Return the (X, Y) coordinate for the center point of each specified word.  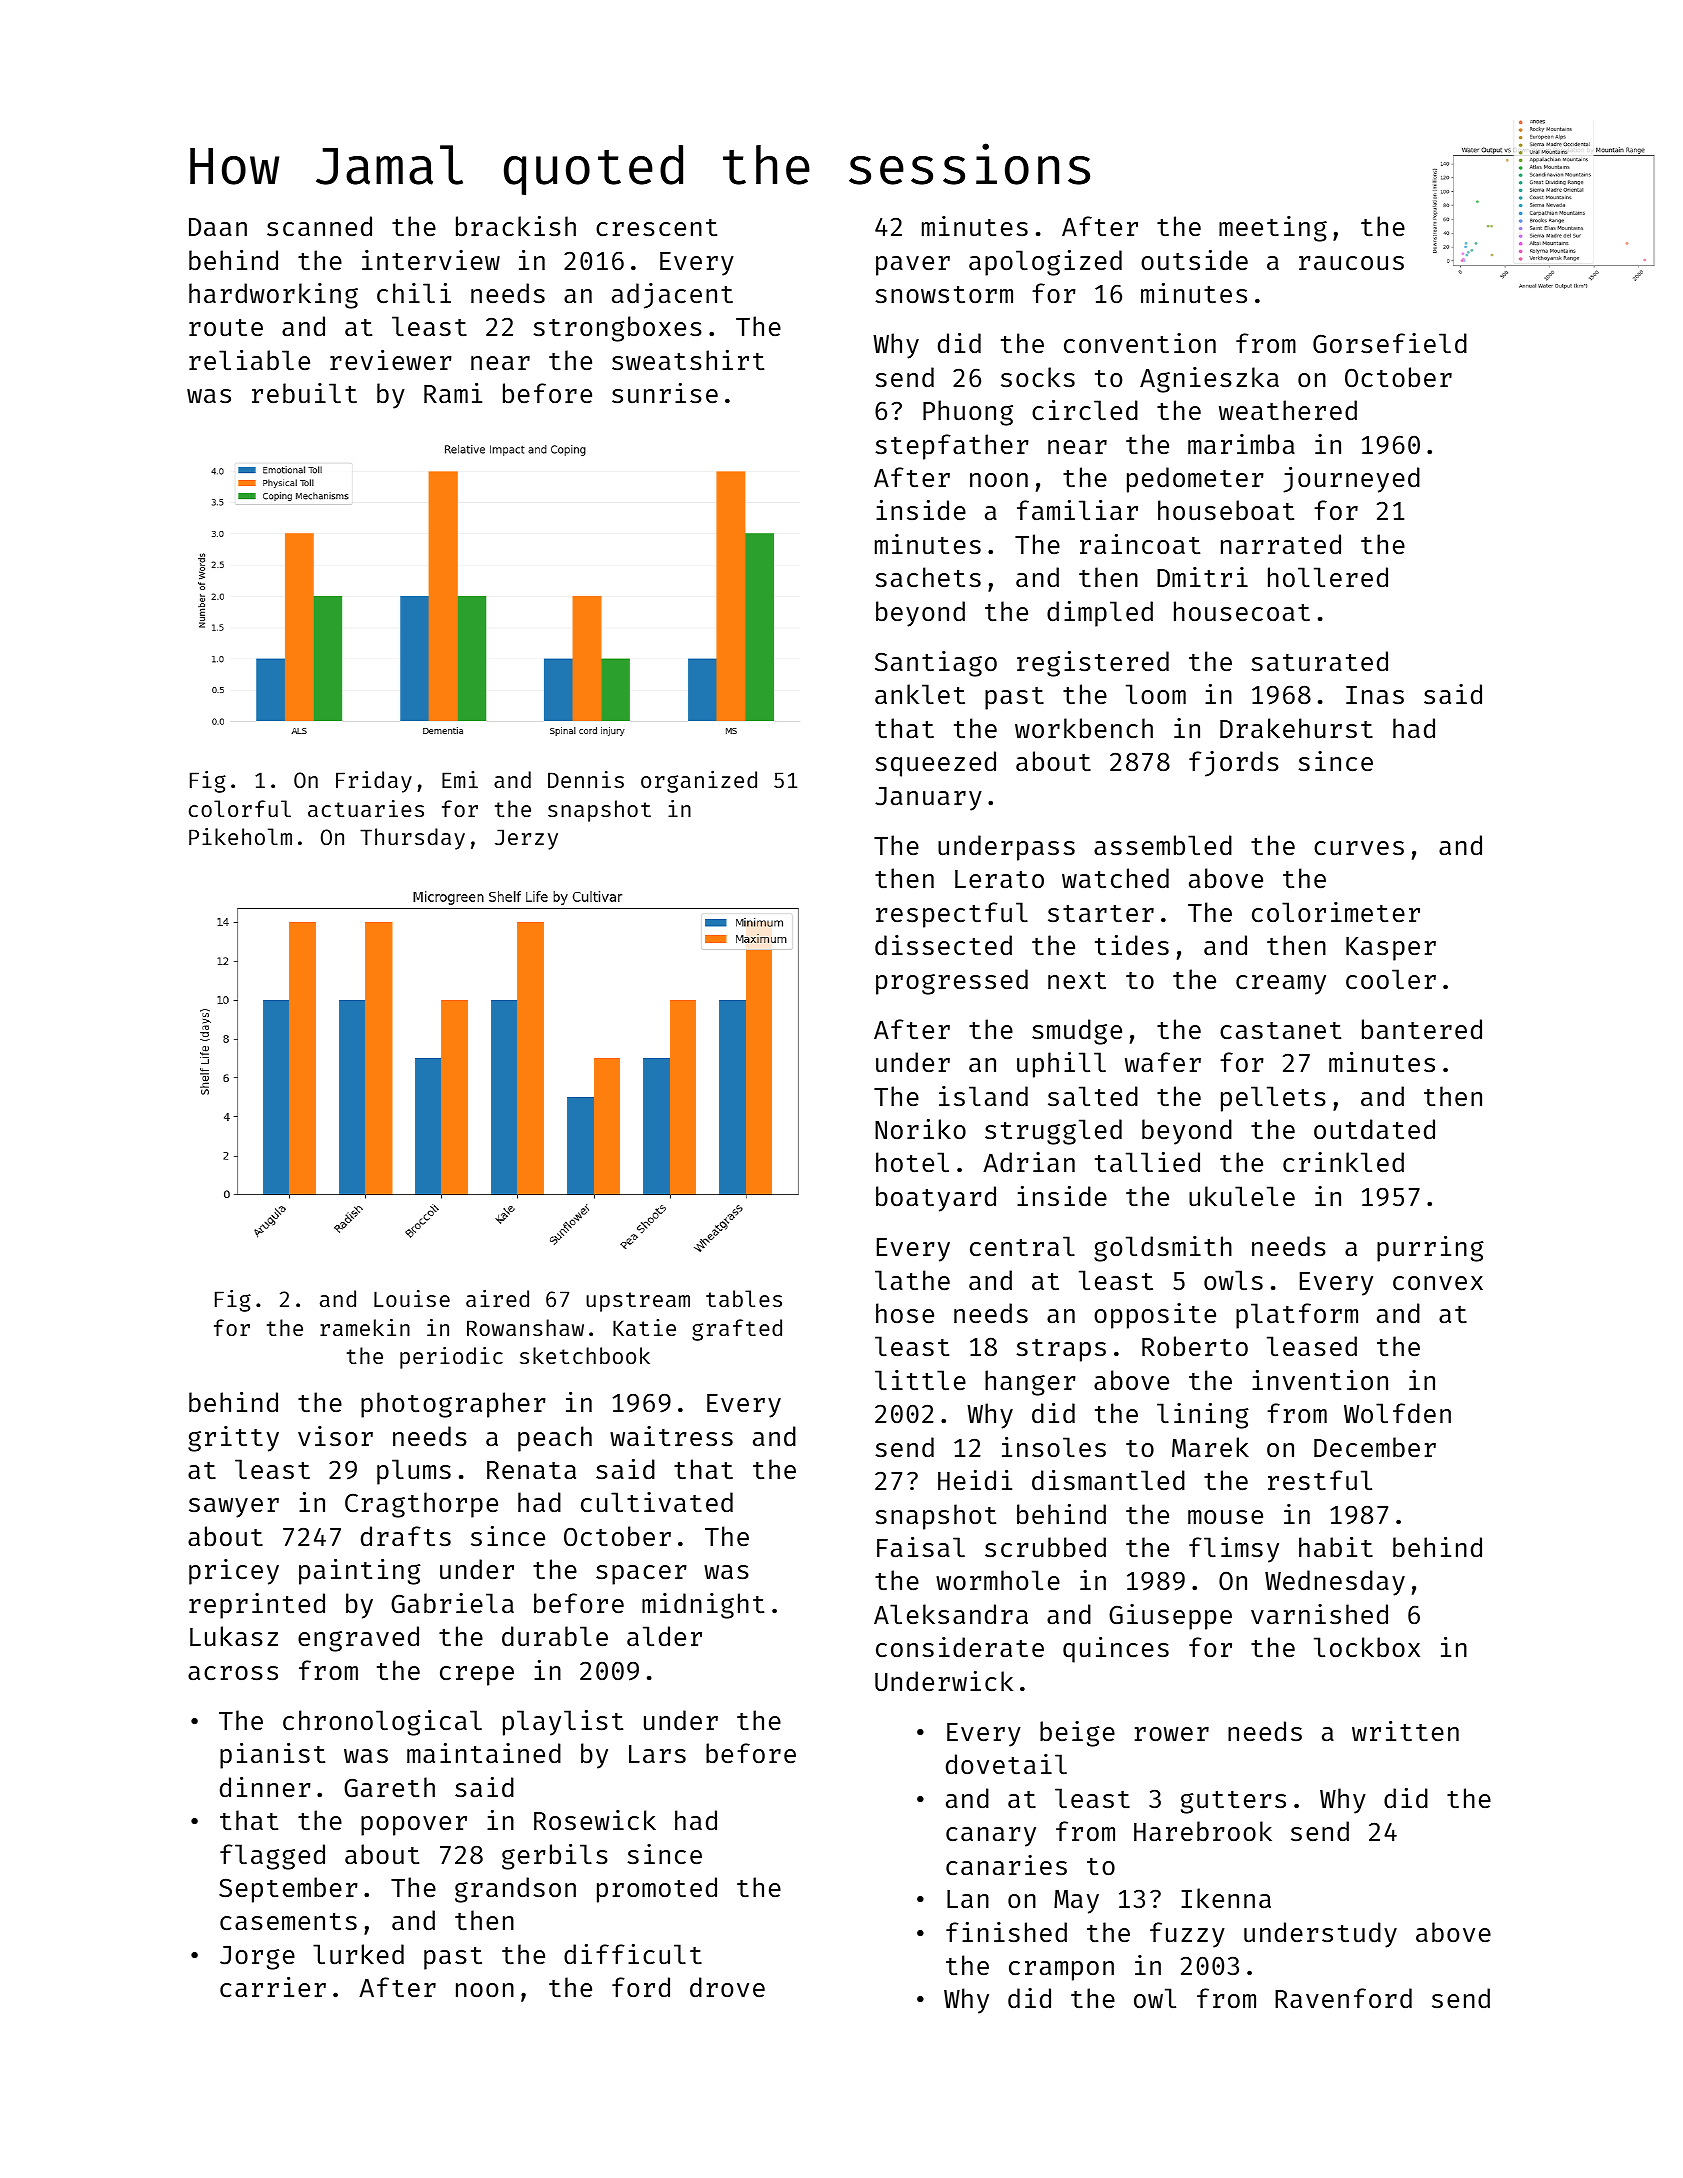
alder (664, 1636)
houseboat (1226, 510)
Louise (412, 1298)
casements (288, 1922)
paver (913, 266)
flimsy (1234, 1550)
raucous (1351, 263)
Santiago (936, 664)
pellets (1273, 1099)
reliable (249, 360)
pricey (234, 1572)
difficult (633, 1954)
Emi (460, 779)
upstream (638, 1302)
